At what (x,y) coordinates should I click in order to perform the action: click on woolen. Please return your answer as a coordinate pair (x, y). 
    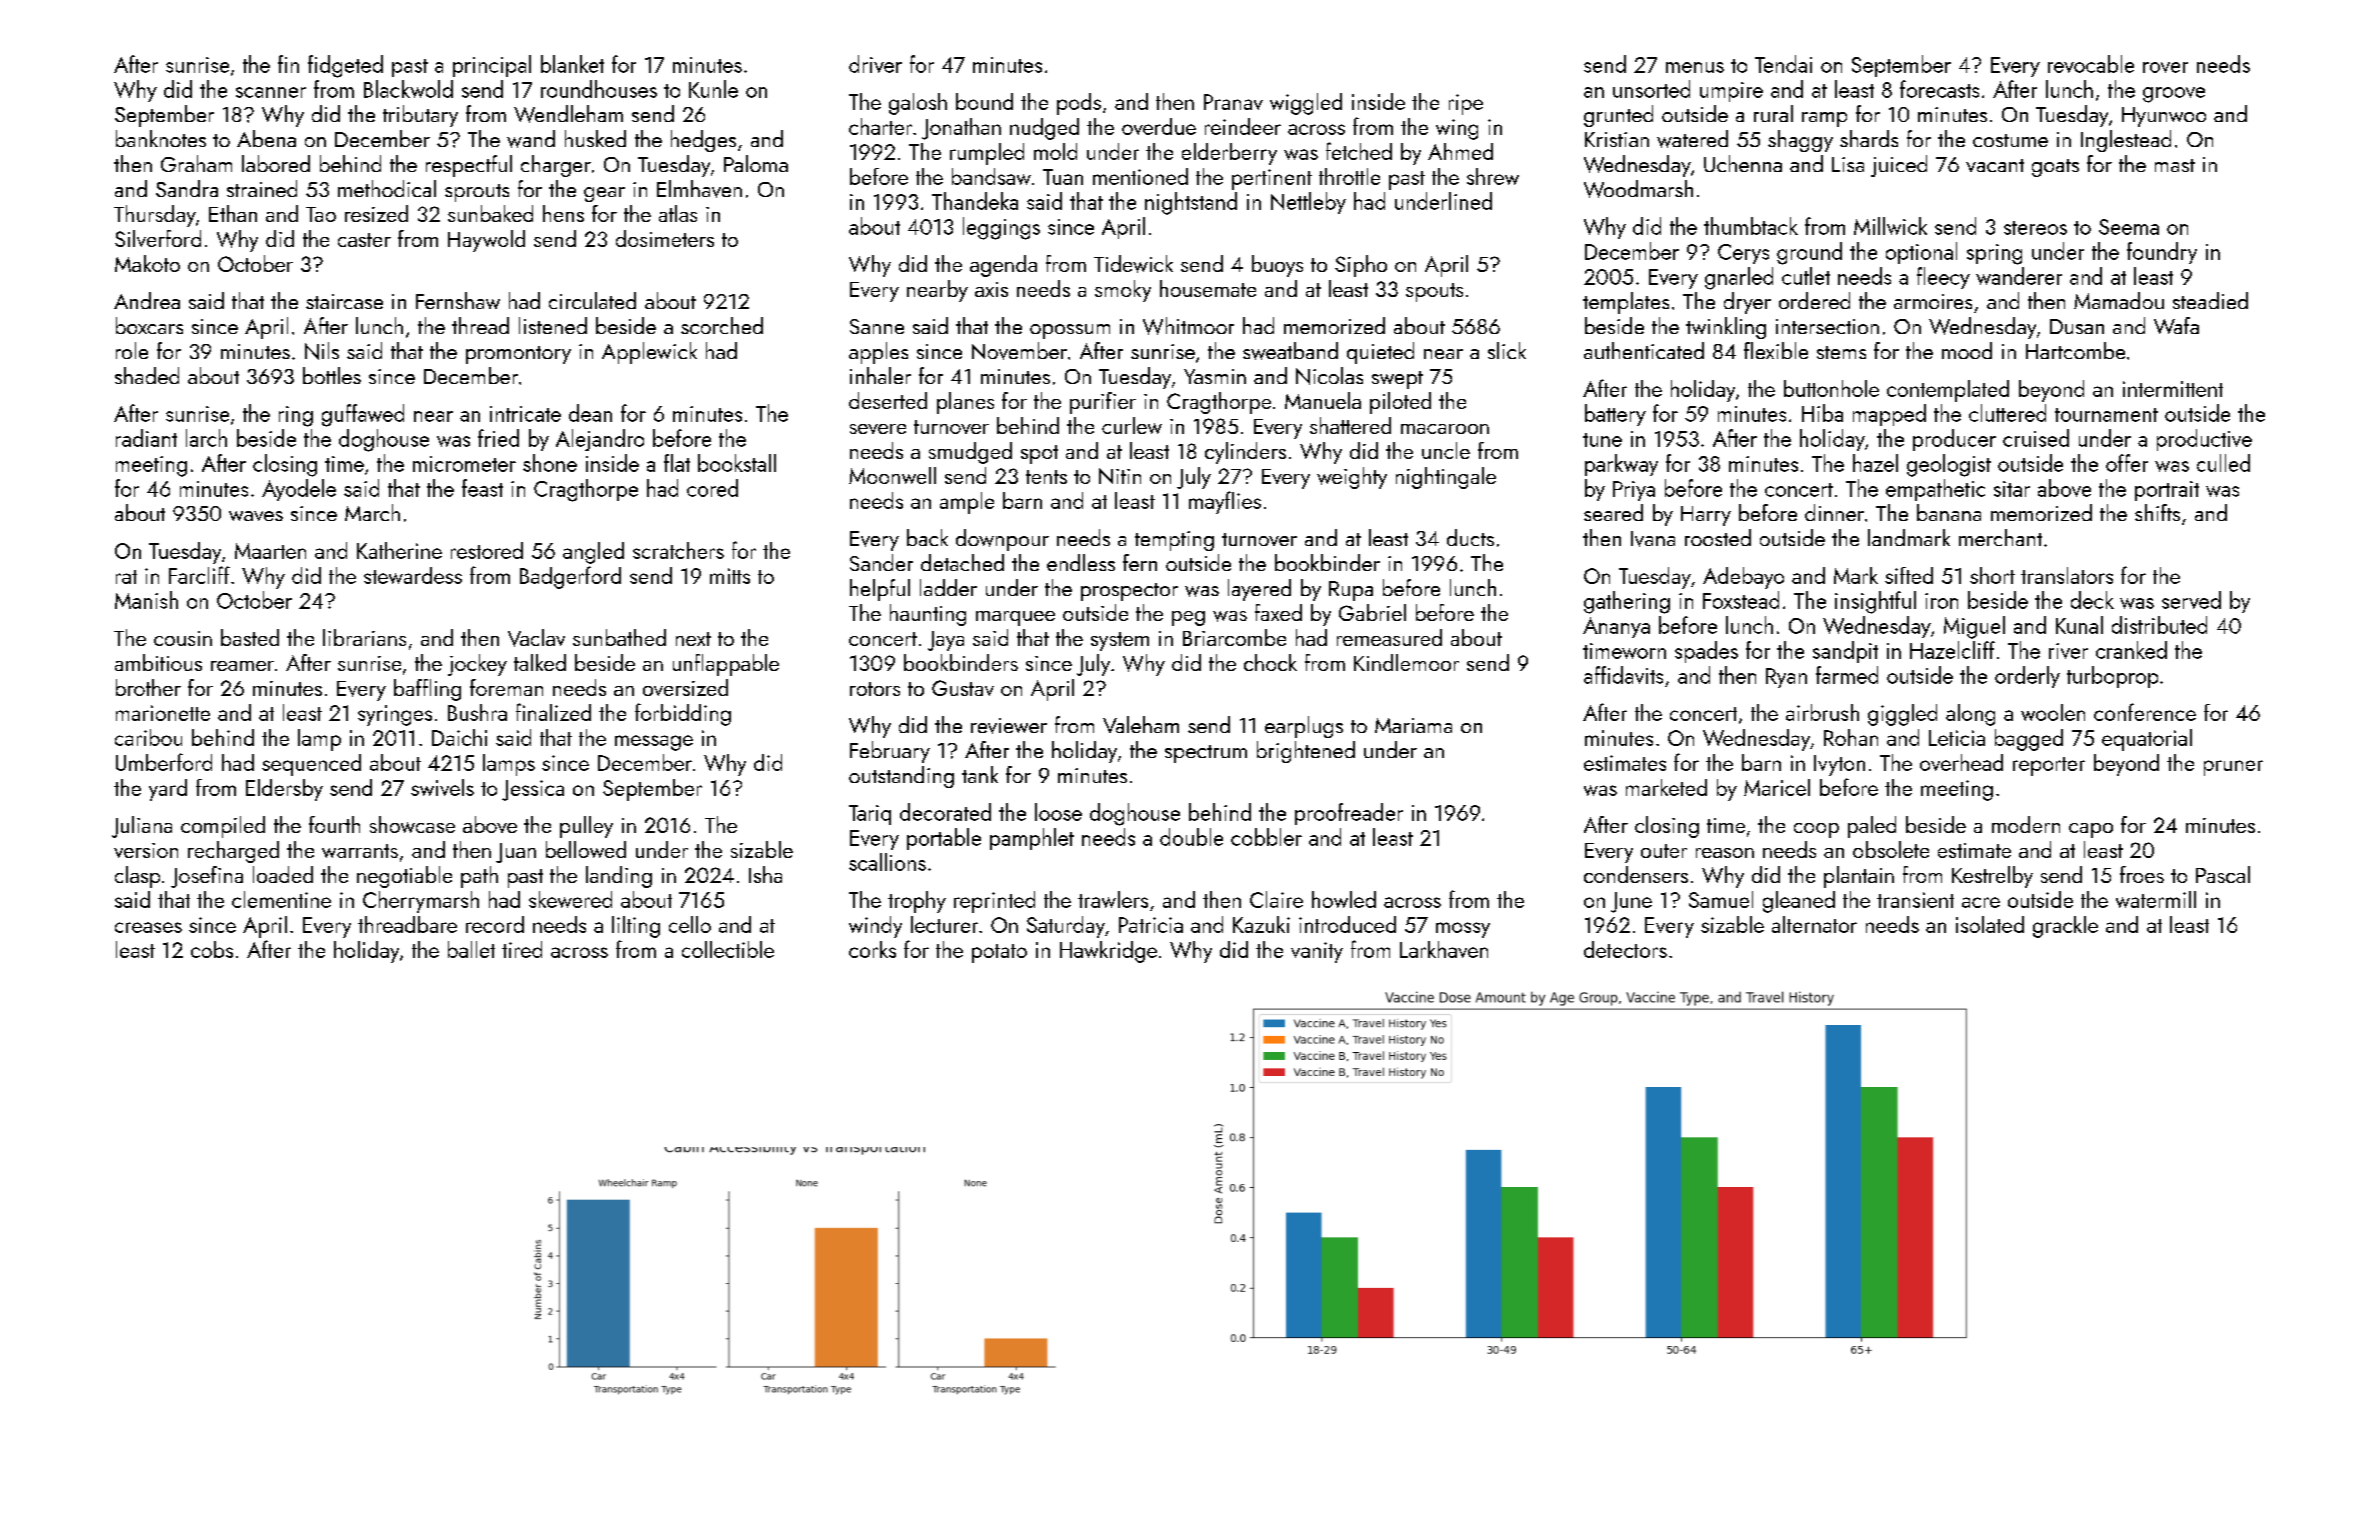
    Looking at the image, I should click on (2053, 712).
